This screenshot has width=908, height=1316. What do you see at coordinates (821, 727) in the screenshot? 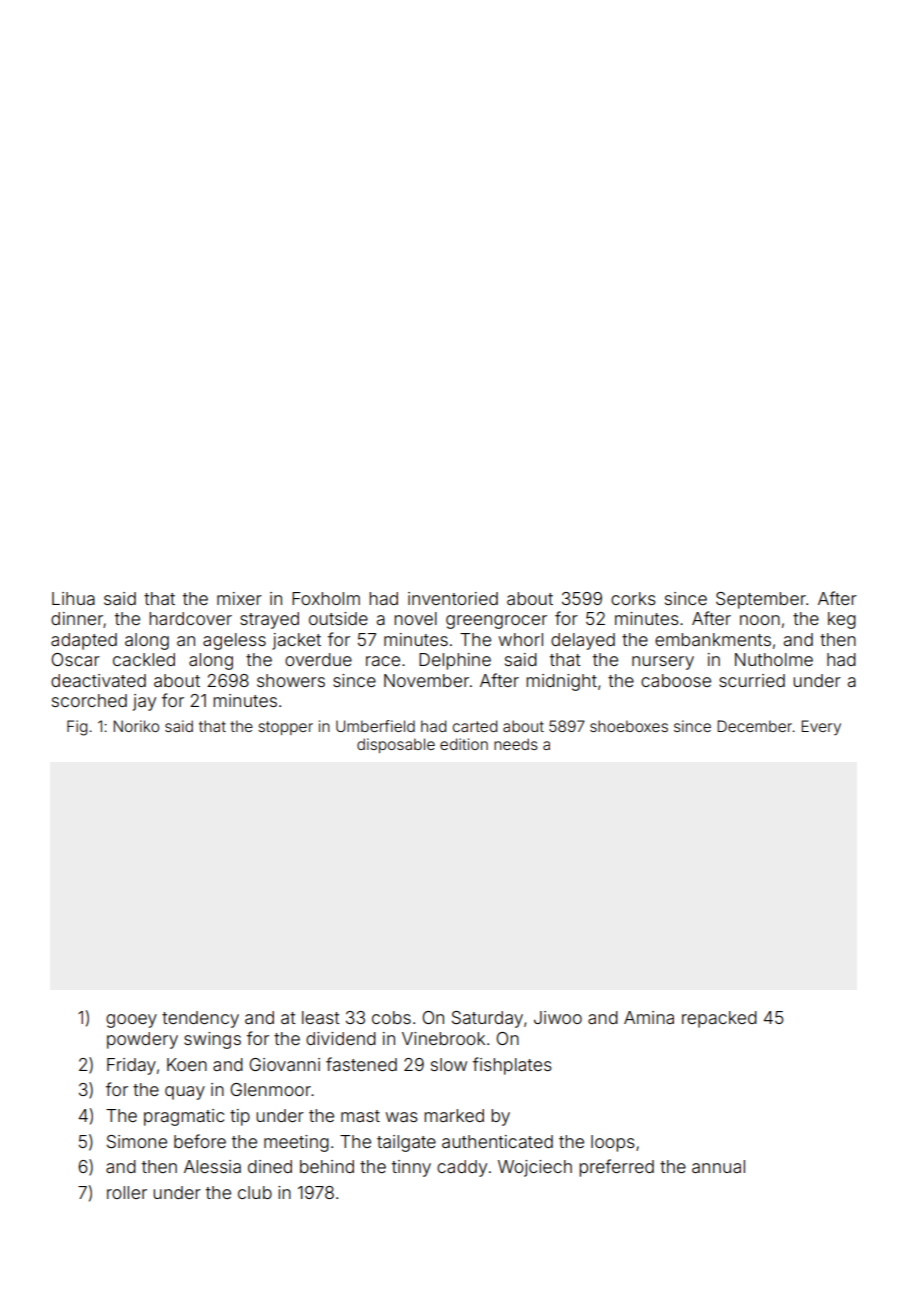
I see `Every` at bounding box center [821, 727].
